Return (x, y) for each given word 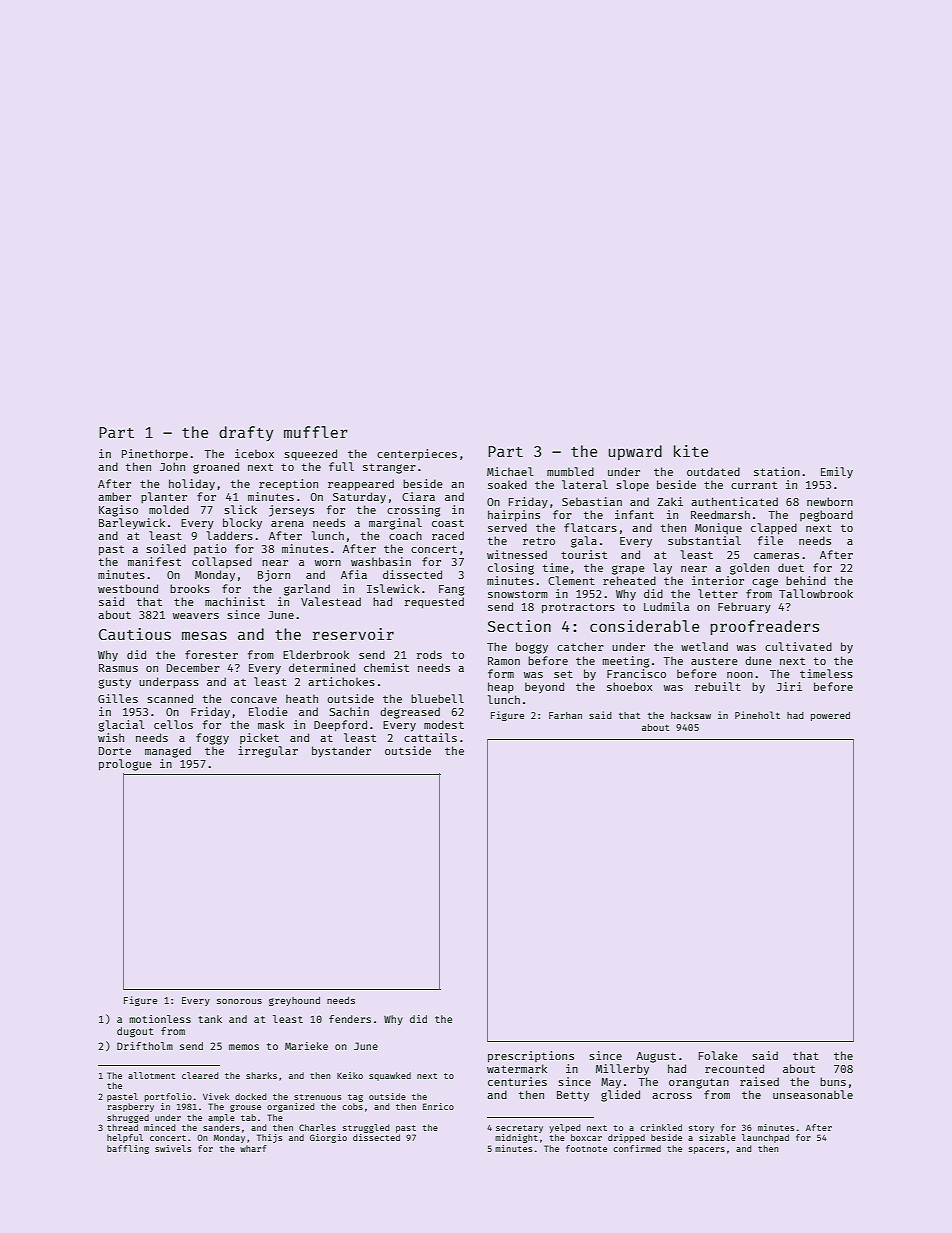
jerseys (291, 511)
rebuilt (718, 686)
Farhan (565, 715)
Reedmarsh (720, 514)
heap (501, 687)
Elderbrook (316, 654)
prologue (125, 765)
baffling (128, 1149)
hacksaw (691, 715)
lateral (585, 484)
